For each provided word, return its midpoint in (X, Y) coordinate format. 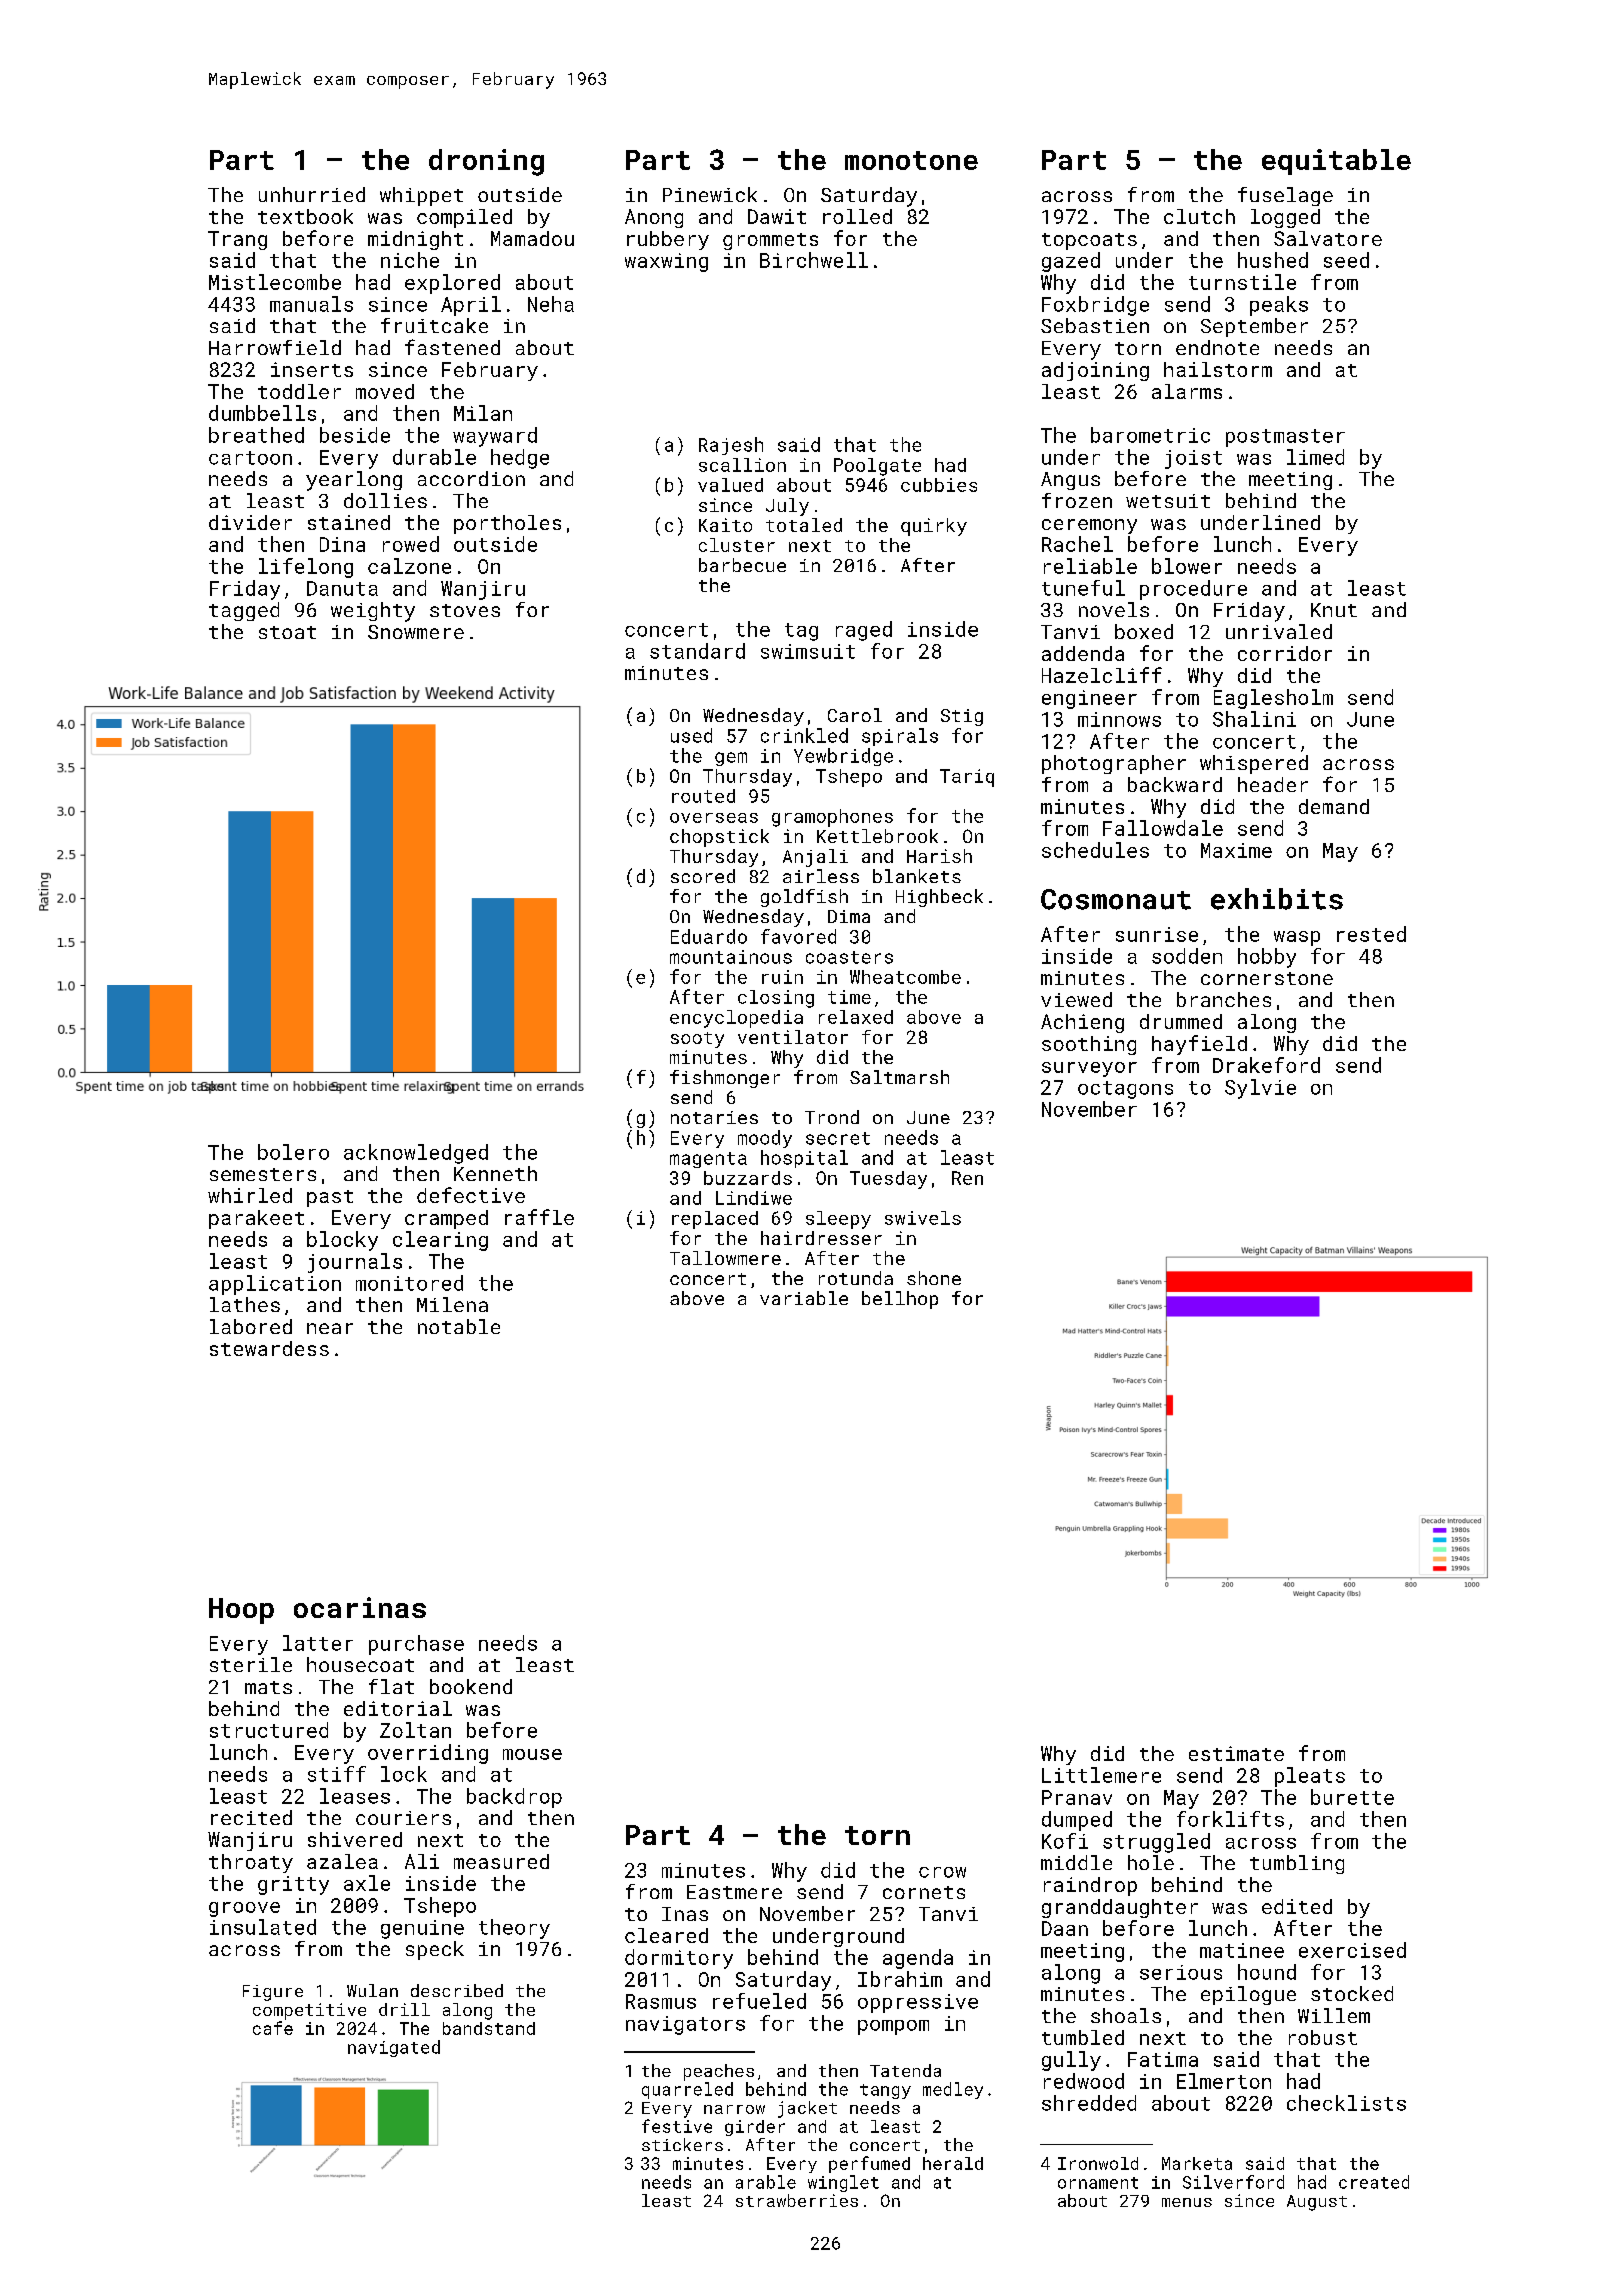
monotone (911, 160)
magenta (708, 1160)
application (275, 1285)
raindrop (1090, 1886)
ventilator (793, 1037)
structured (269, 1730)
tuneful (1083, 588)
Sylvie (1260, 1089)
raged (864, 631)
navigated (394, 2048)
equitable (1336, 162)
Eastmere (734, 1892)
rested (1371, 934)
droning (486, 162)
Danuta (342, 588)
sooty (697, 1040)
